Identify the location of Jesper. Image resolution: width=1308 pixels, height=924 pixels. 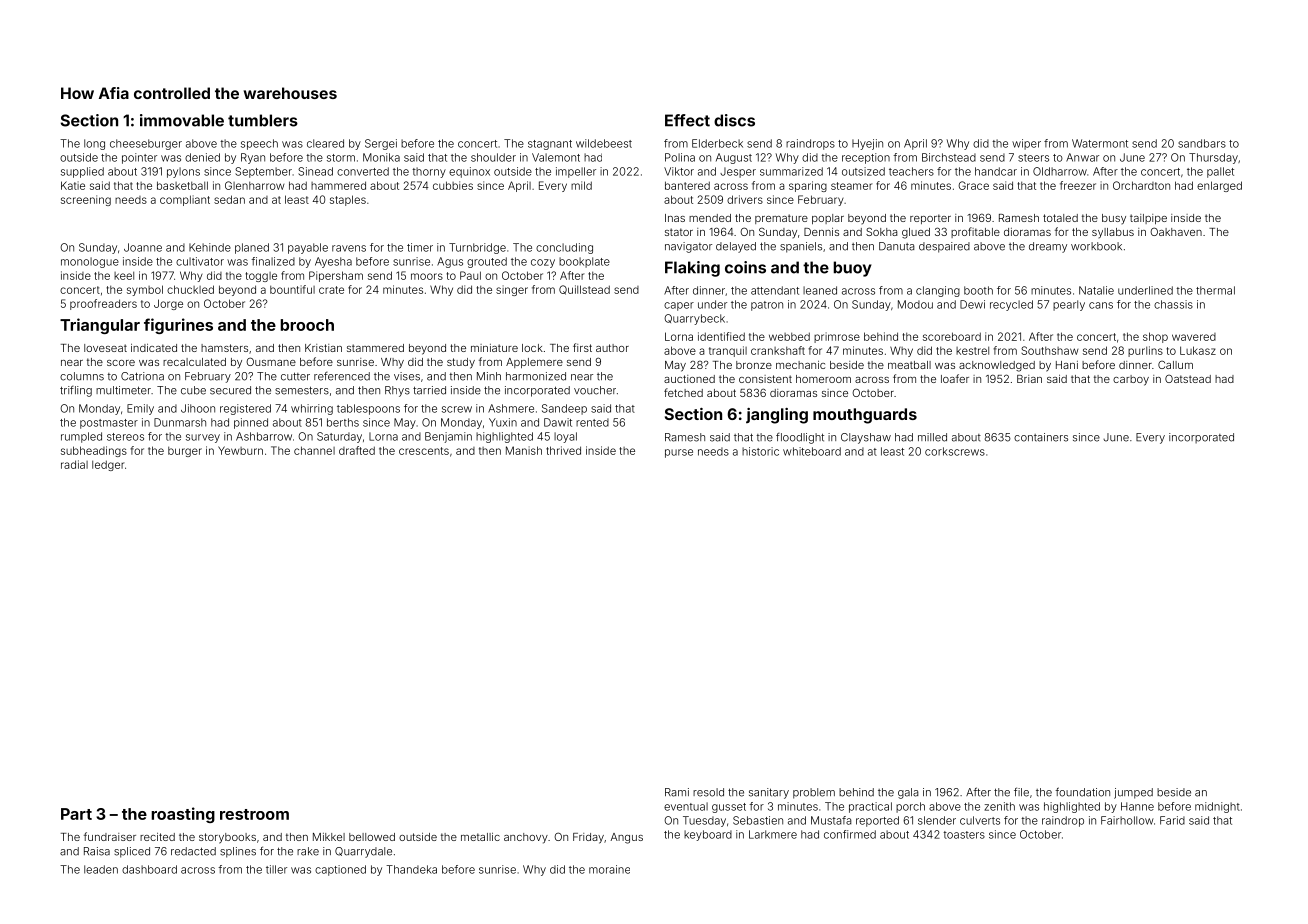
(738, 172).
